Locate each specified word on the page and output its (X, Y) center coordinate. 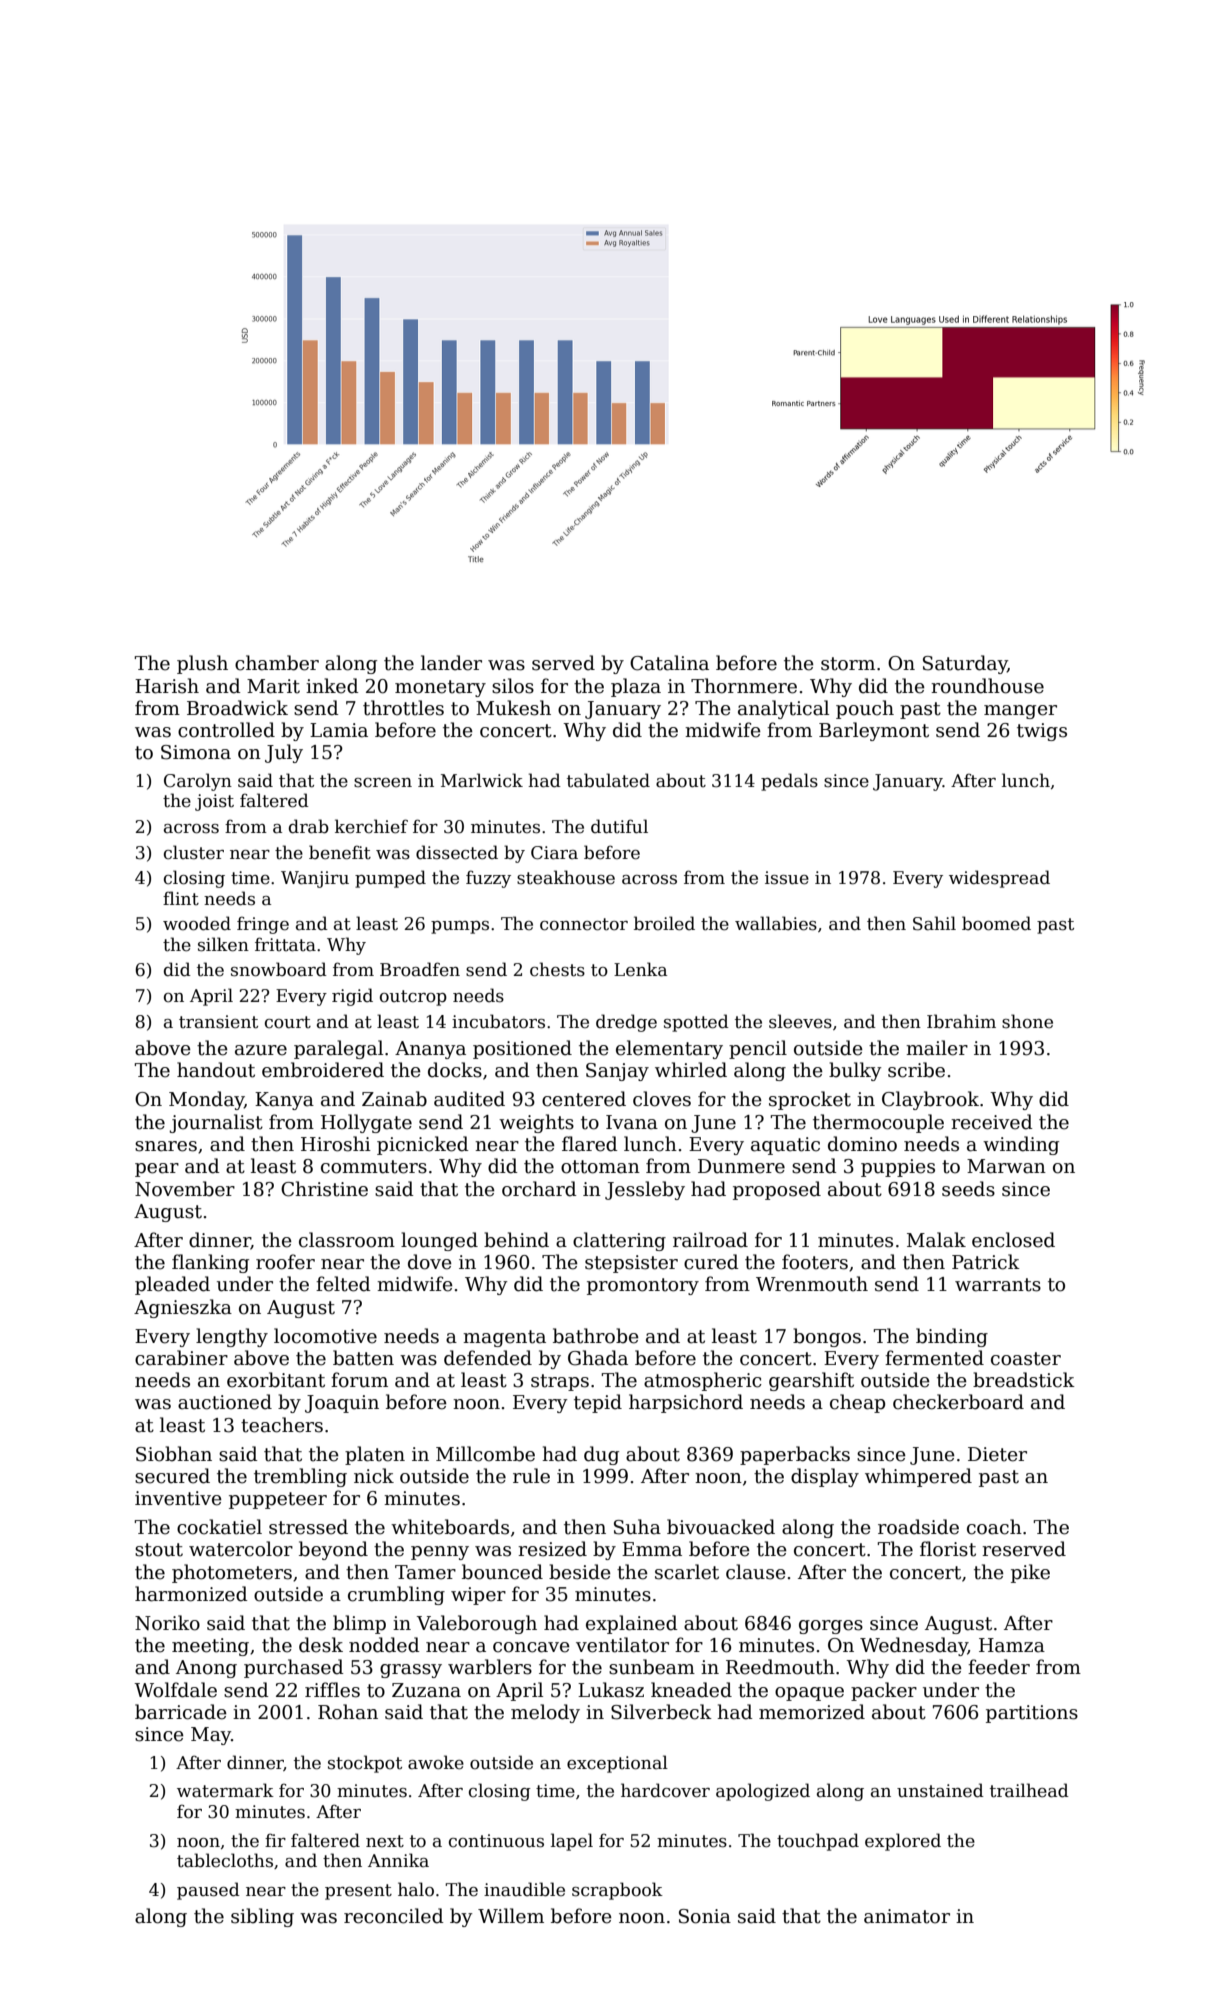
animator (907, 1916)
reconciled (394, 1916)
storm (848, 664)
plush (202, 664)
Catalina (669, 663)
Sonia (705, 1916)
